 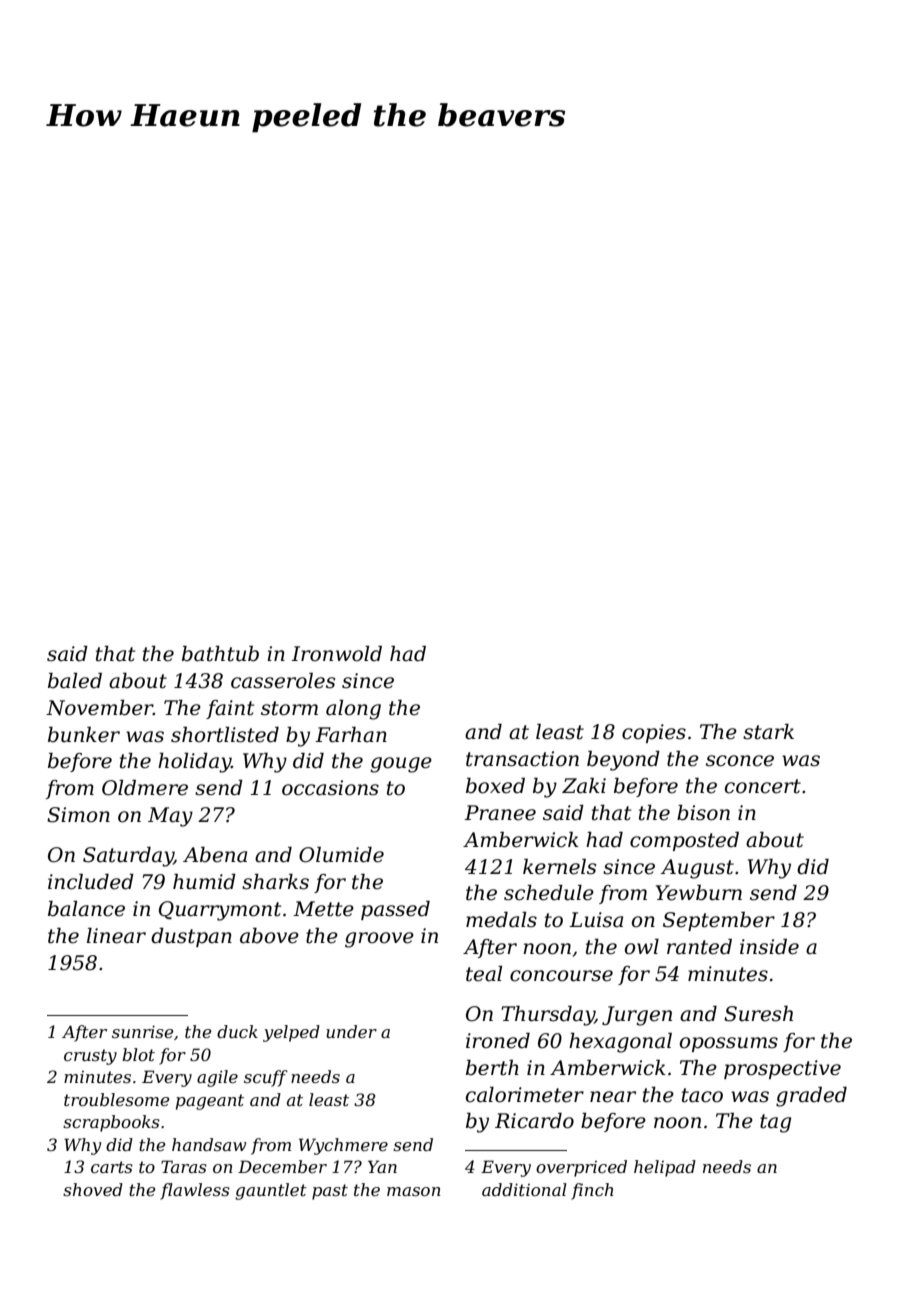 I want to click on copies, so click(x=654, y=733).
